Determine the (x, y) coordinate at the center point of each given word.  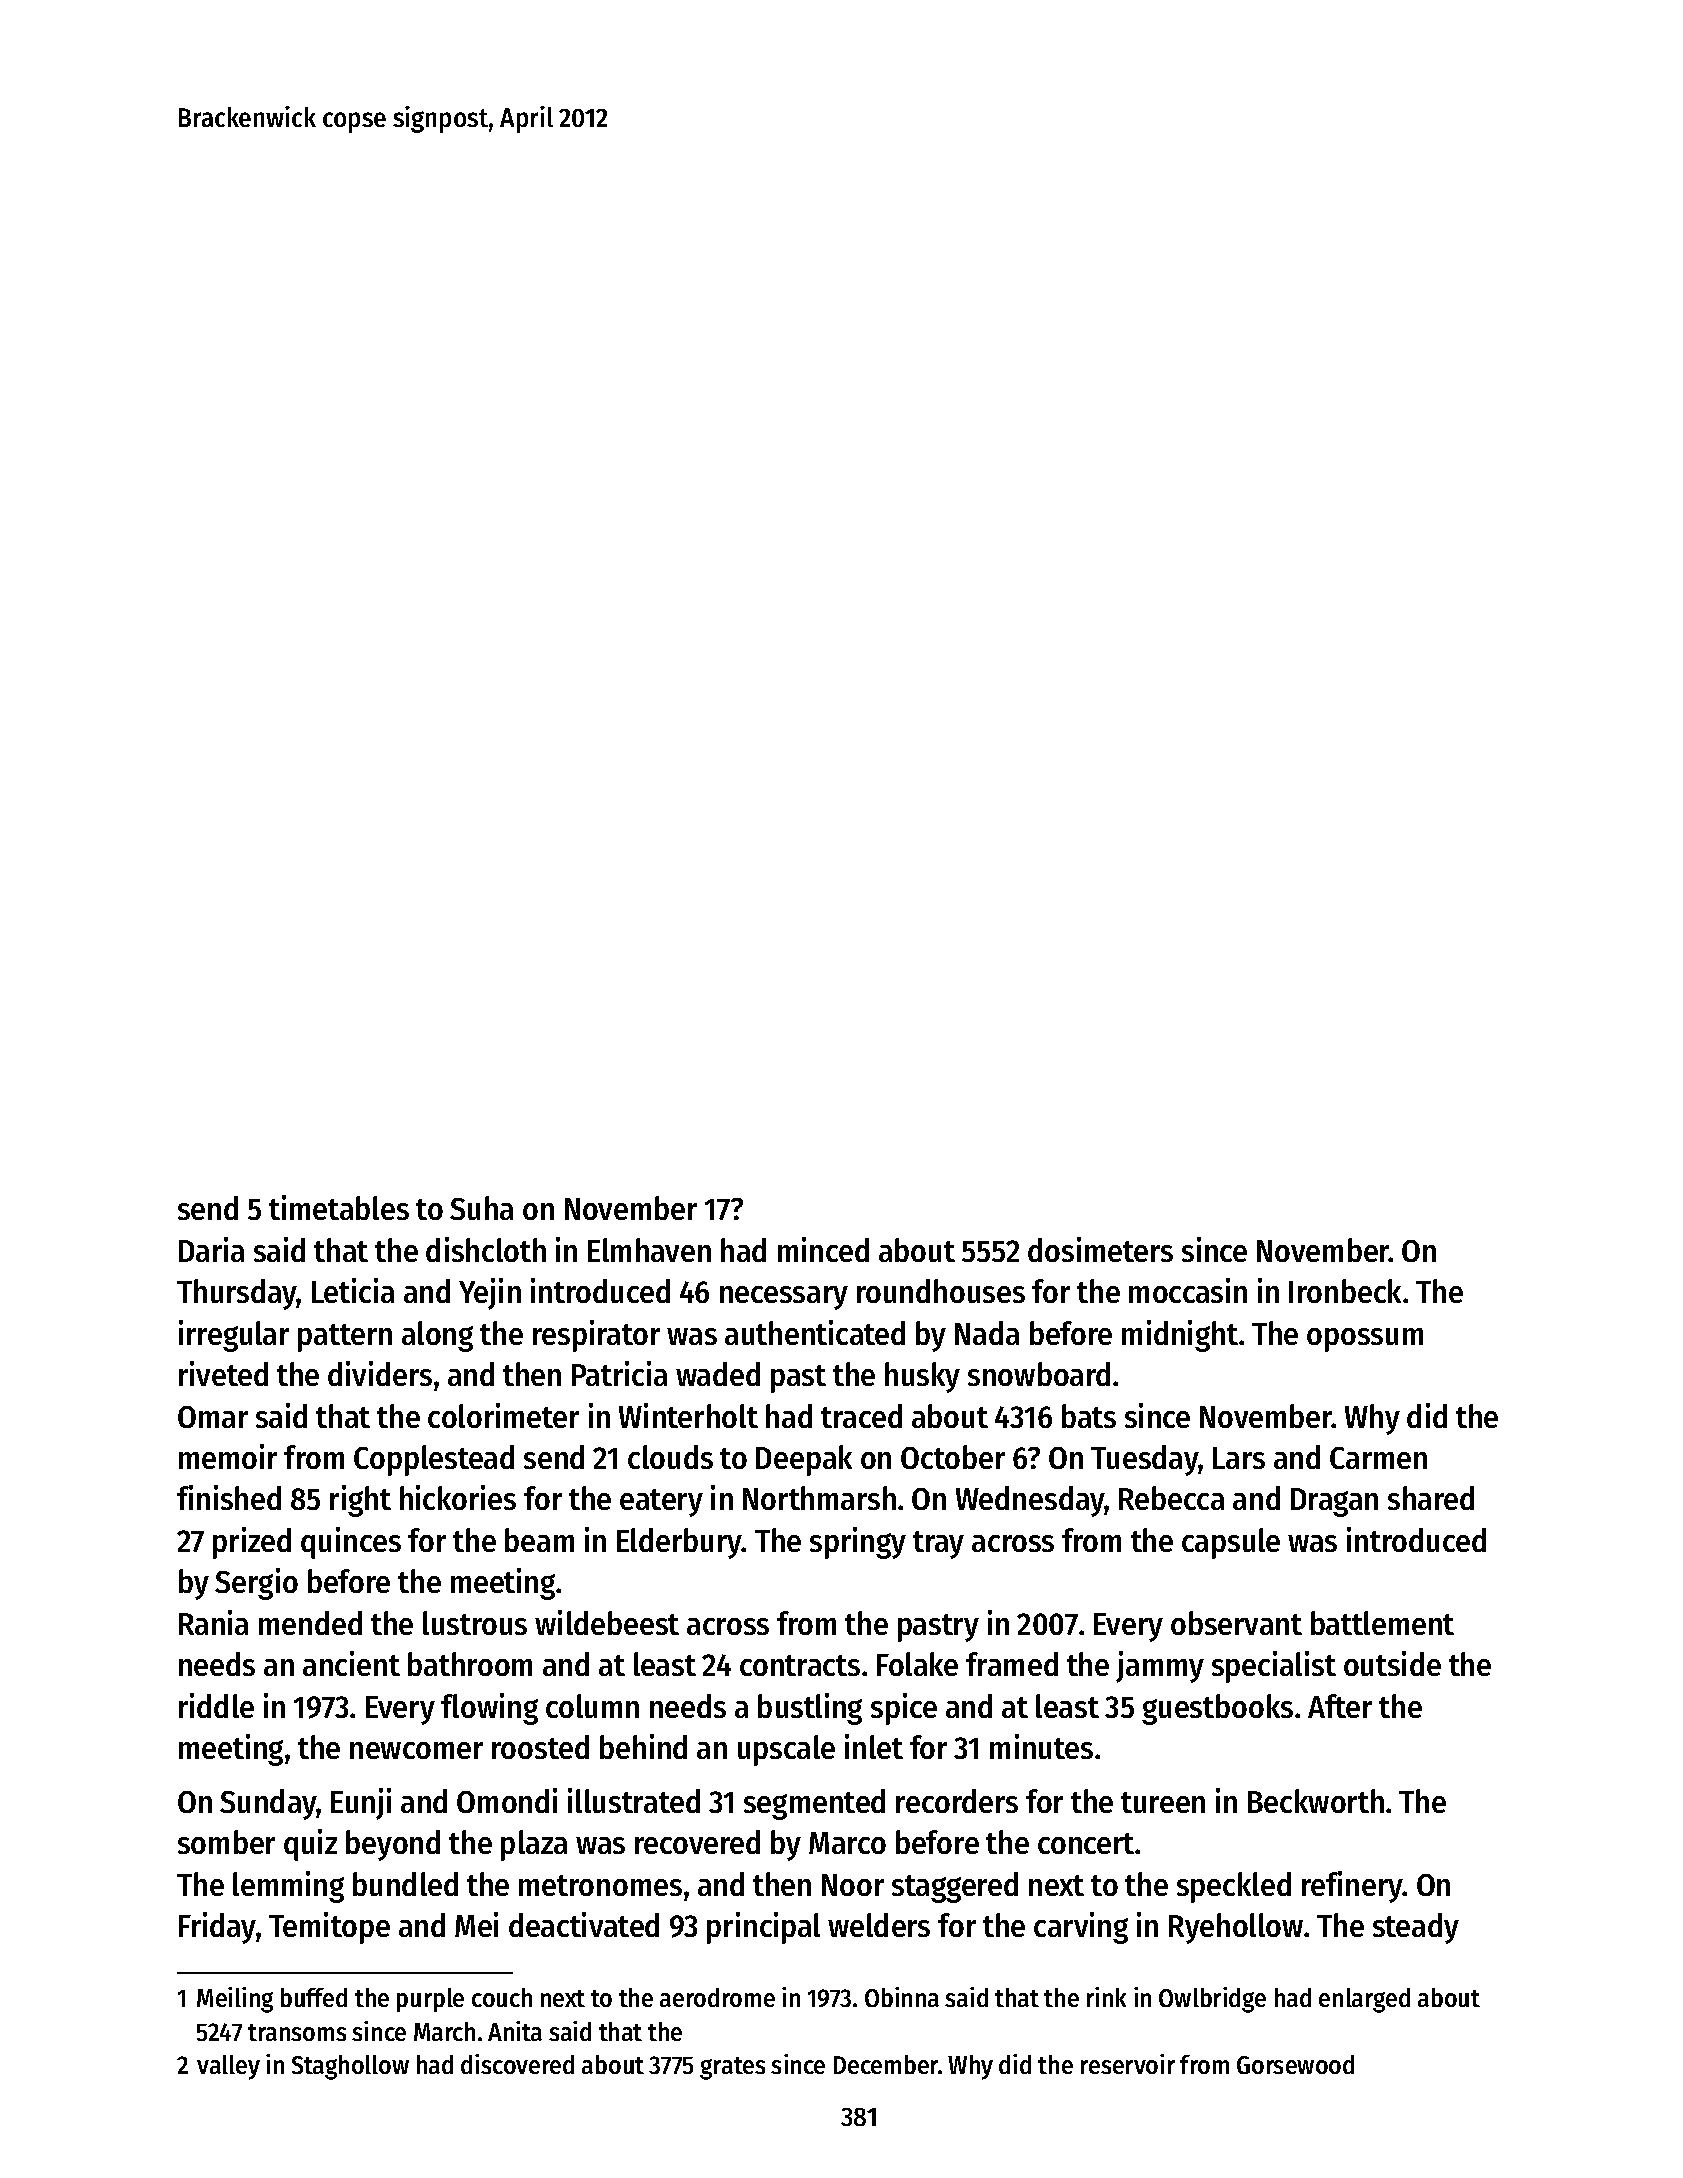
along (437, 1336)
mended (310, 1623)
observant (1236, 1623)
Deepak (804, 1460)
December (886, 2064)
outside (1392, 1663)
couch (502, 1997)
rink (1106, 1997)
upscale (786, 1750)
